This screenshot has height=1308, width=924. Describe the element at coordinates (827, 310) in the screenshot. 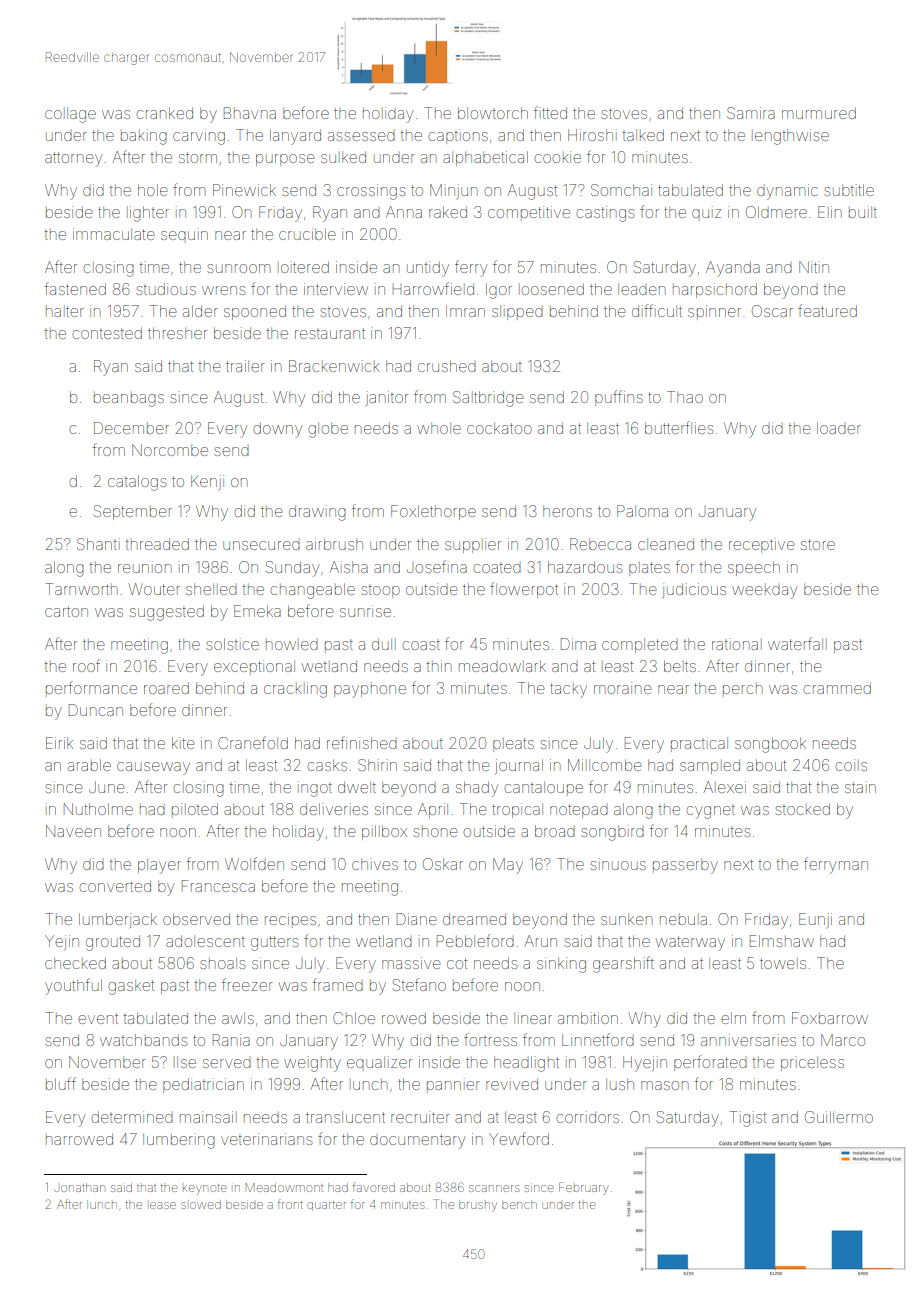

I see `featured` at that location.
